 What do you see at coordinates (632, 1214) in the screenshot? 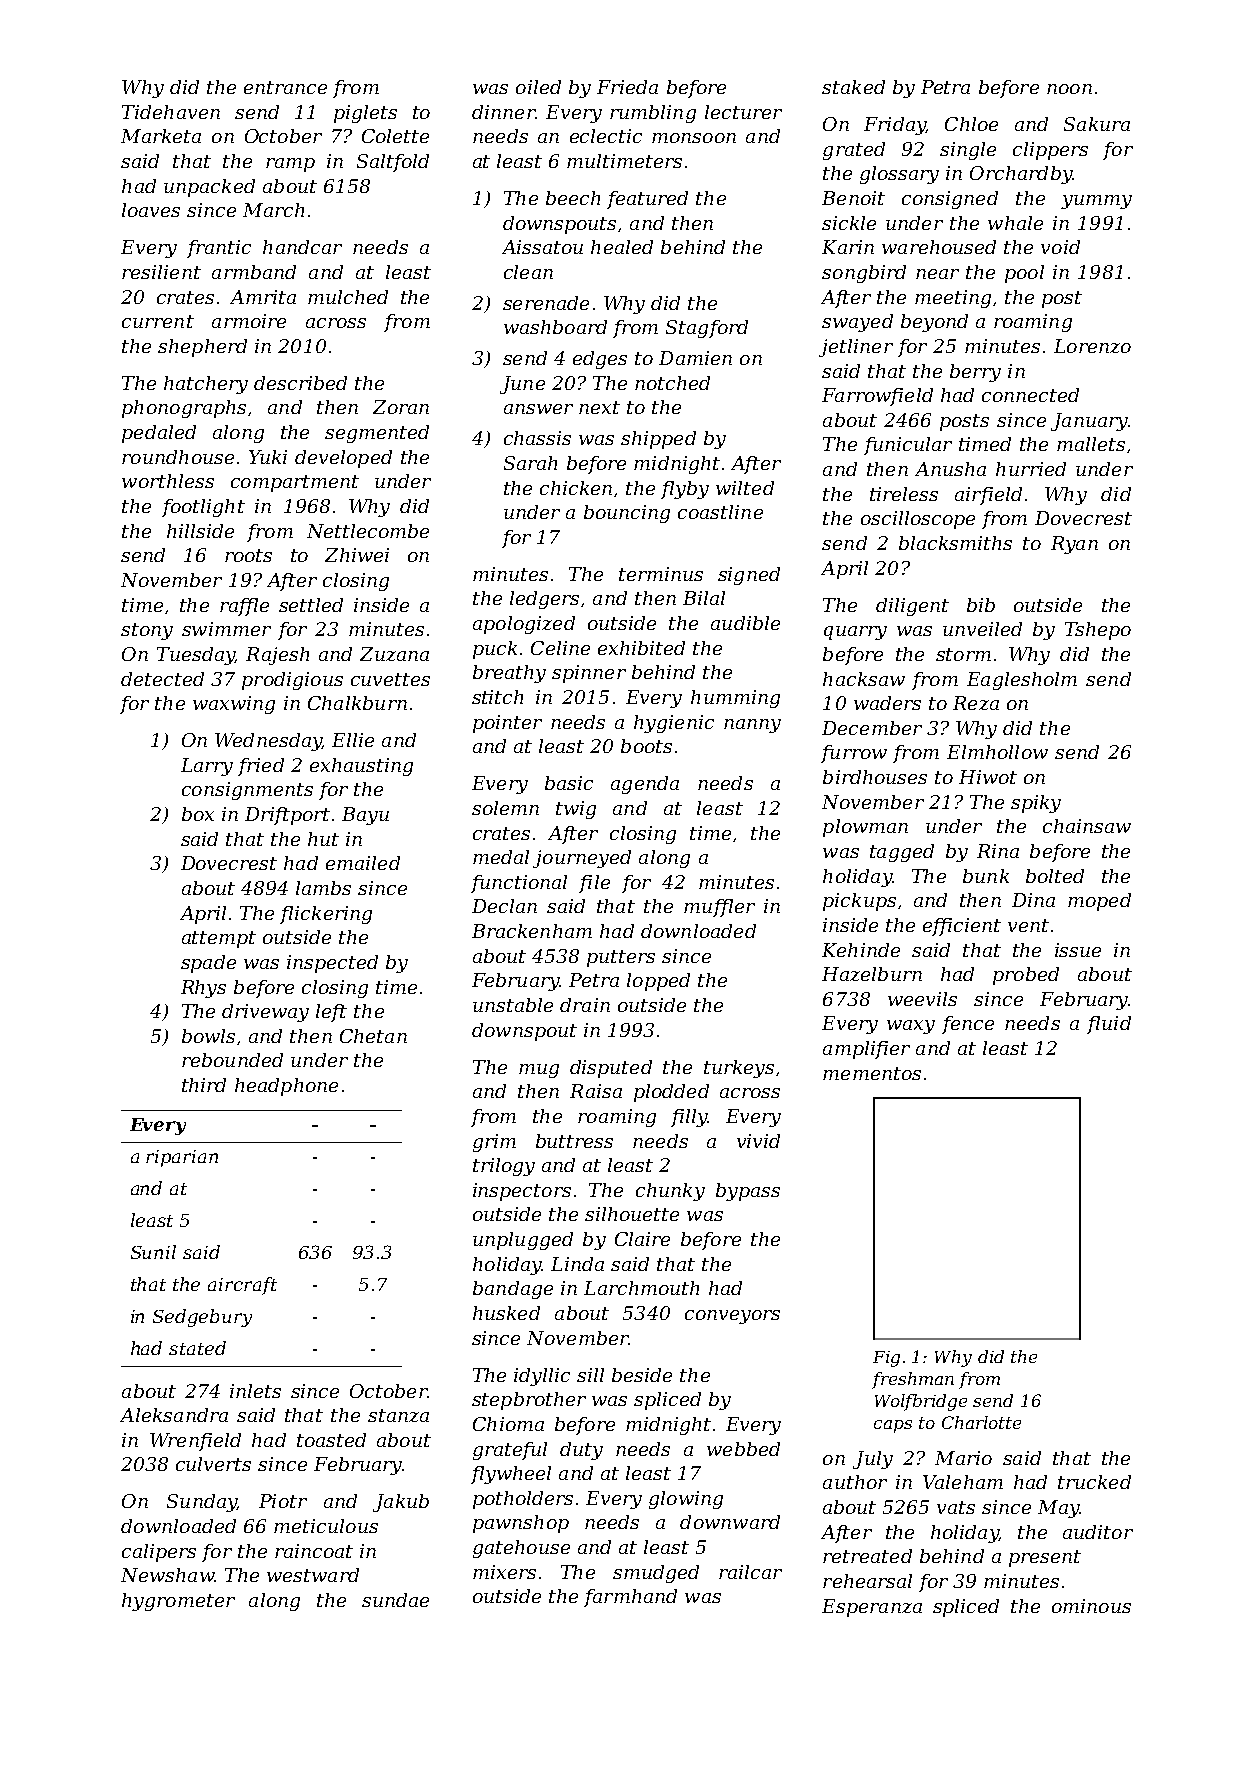
I see `silhouette` at bounding box center [632, 1214].
